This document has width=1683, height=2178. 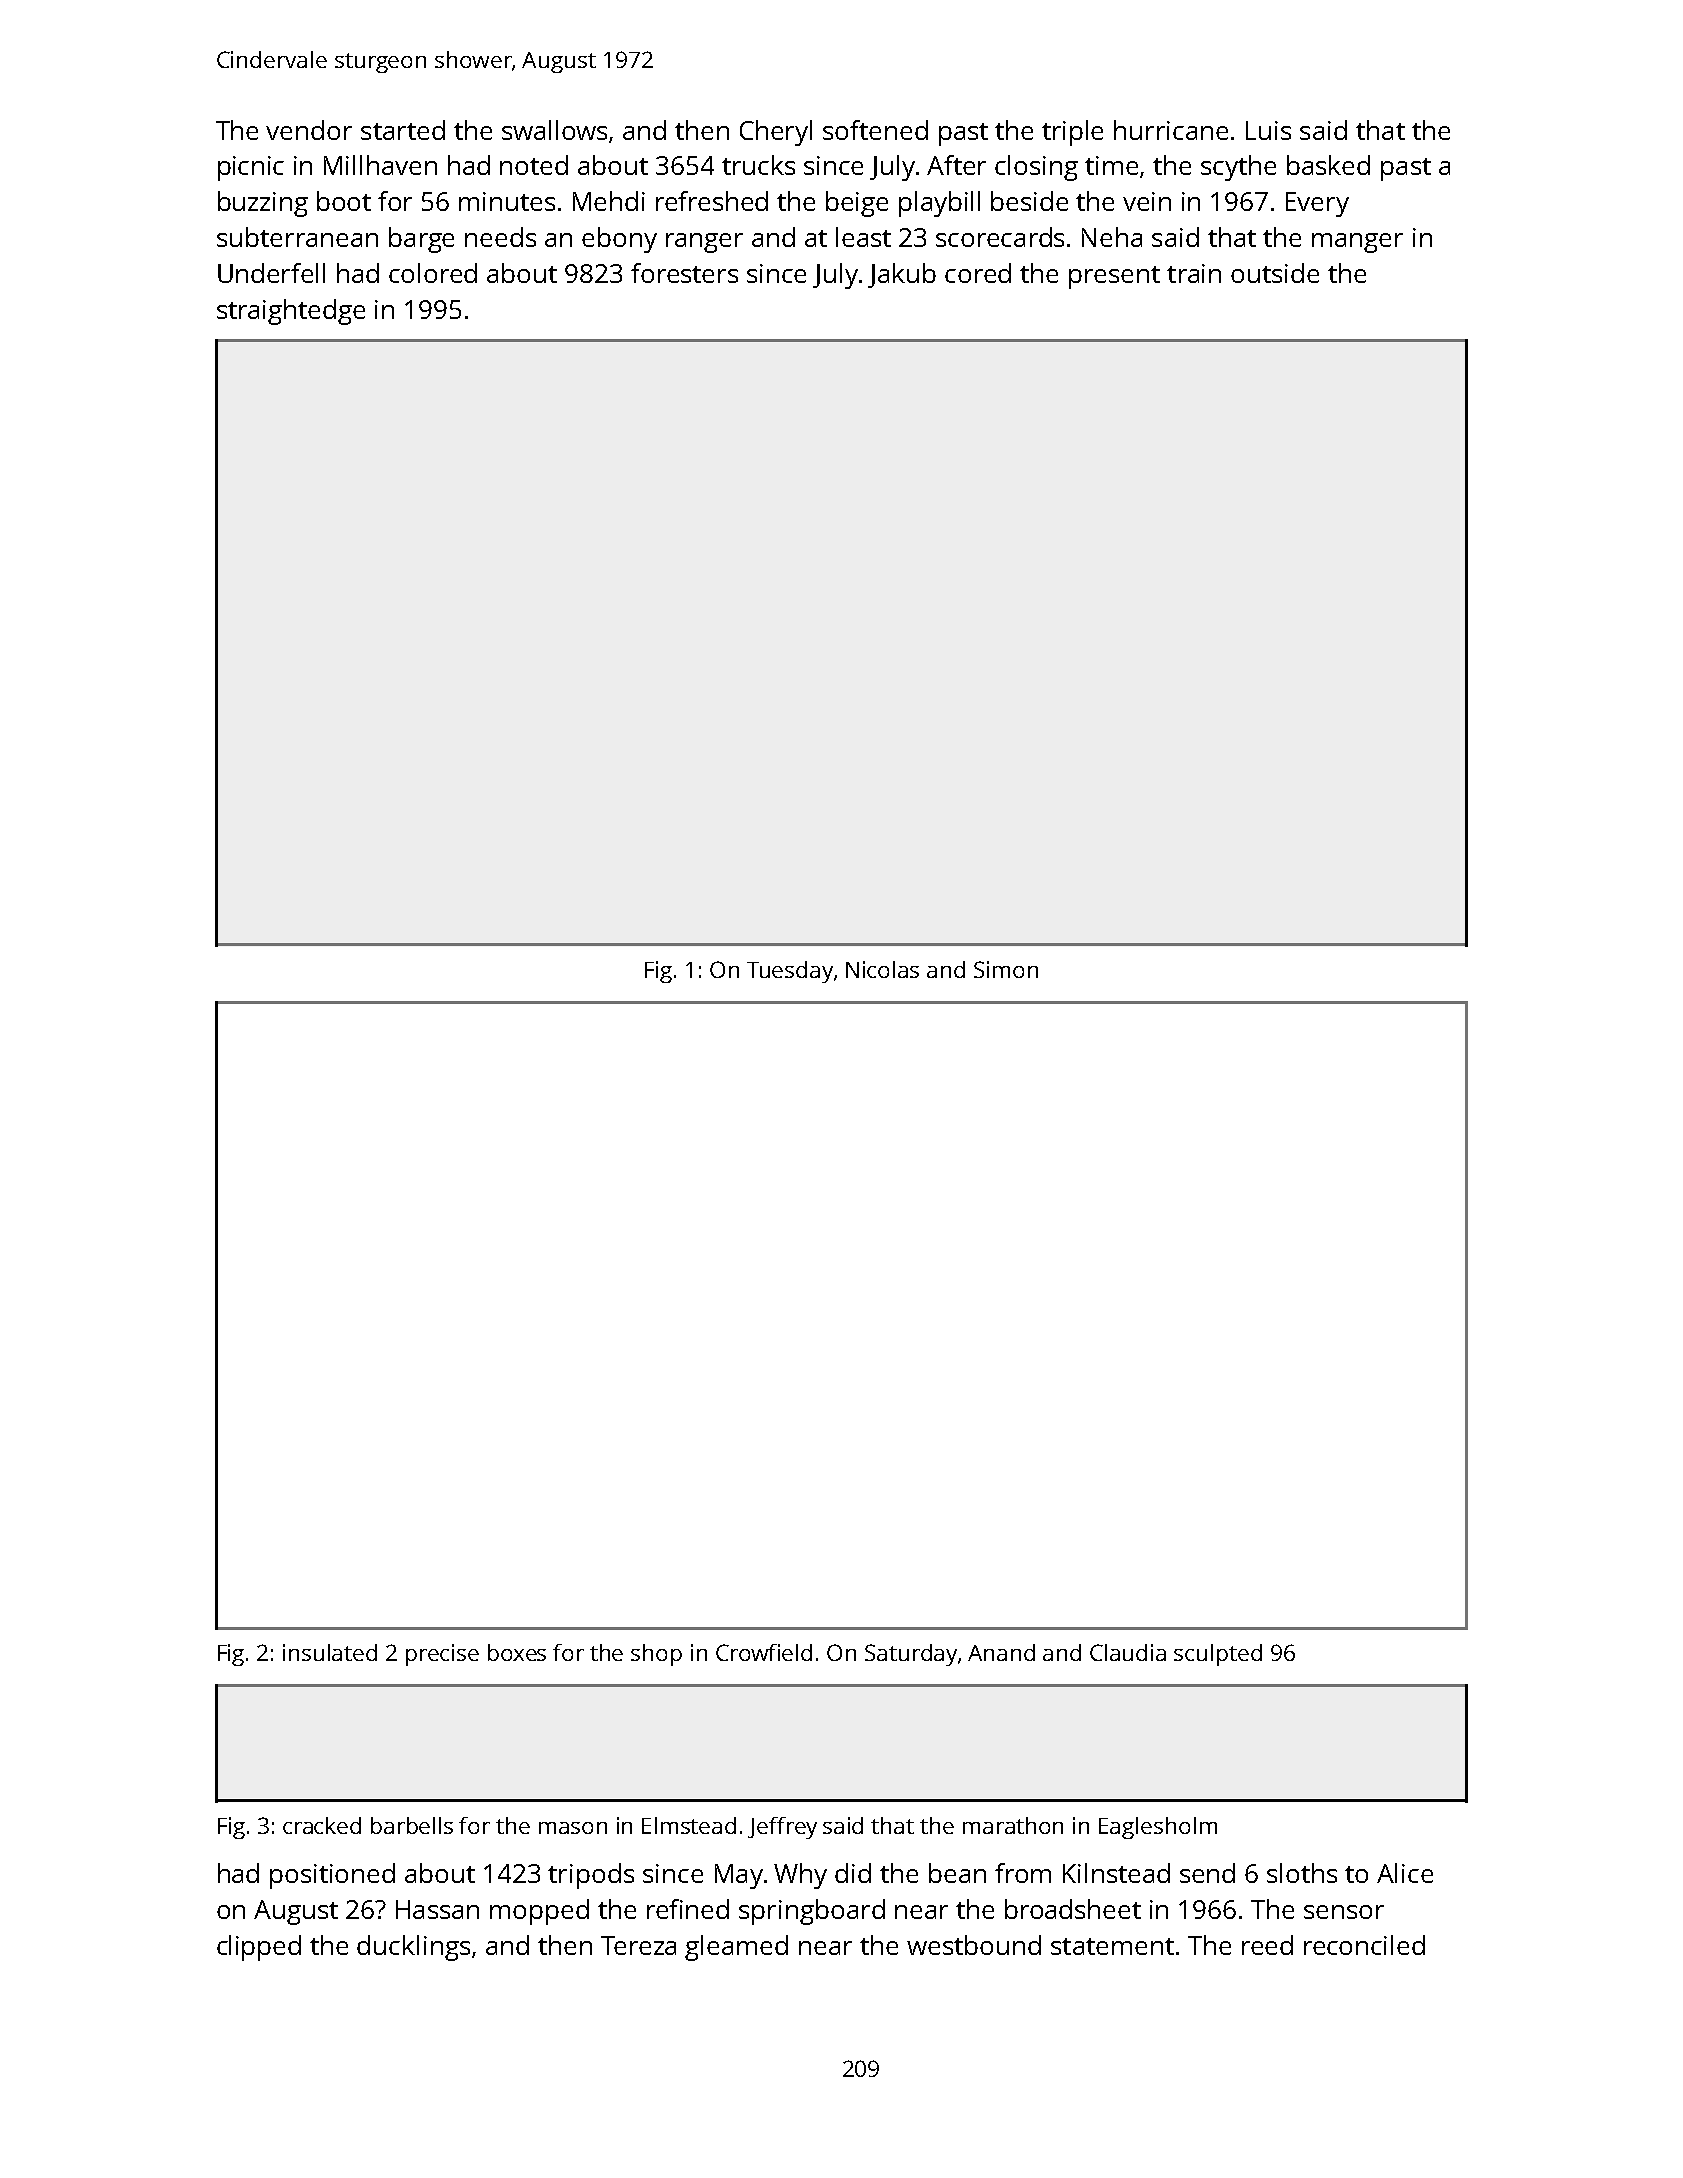 I want to click on buzzing, so click(x=263, y=204).
